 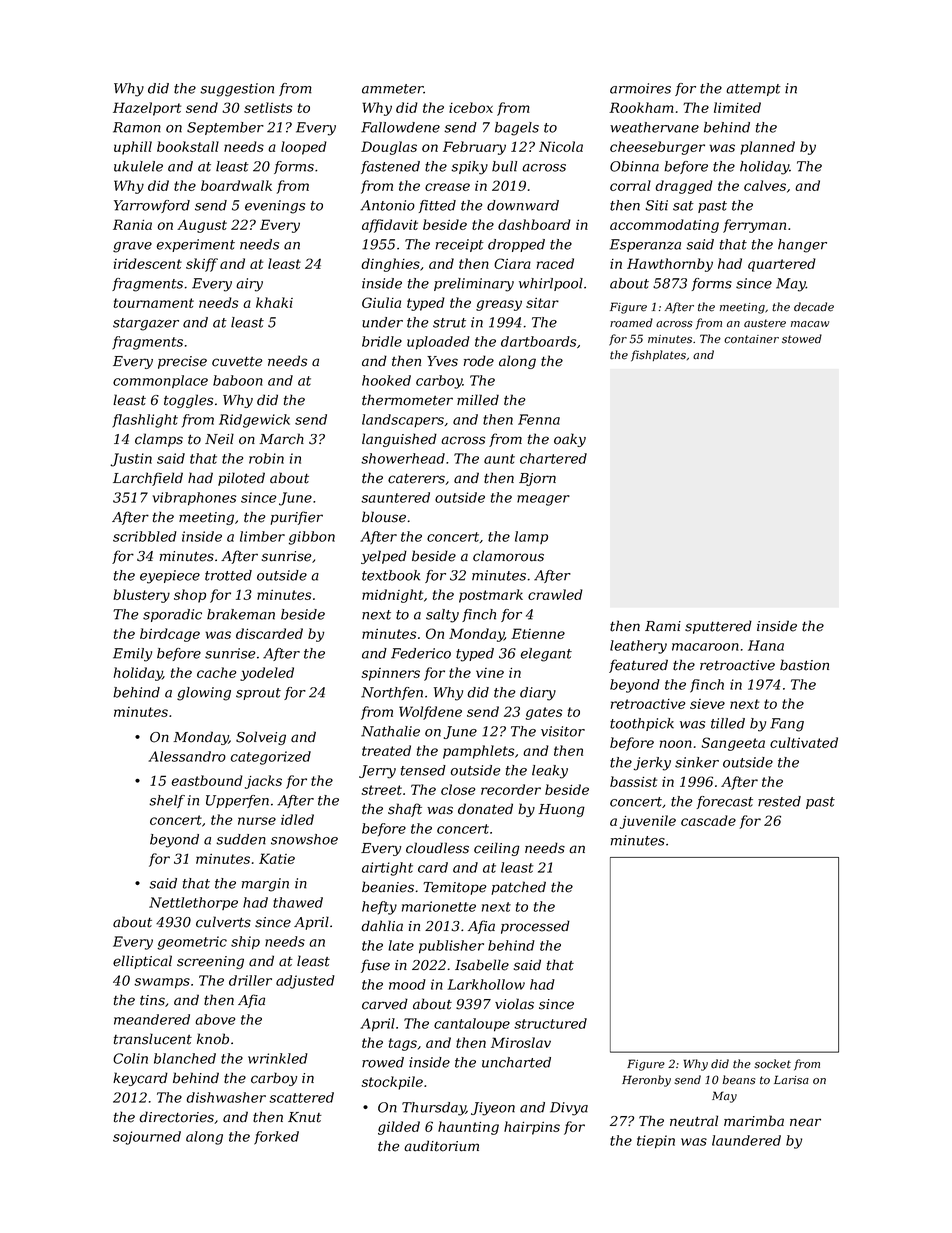 I want to click on hanger, so click(x=802, y=246).
